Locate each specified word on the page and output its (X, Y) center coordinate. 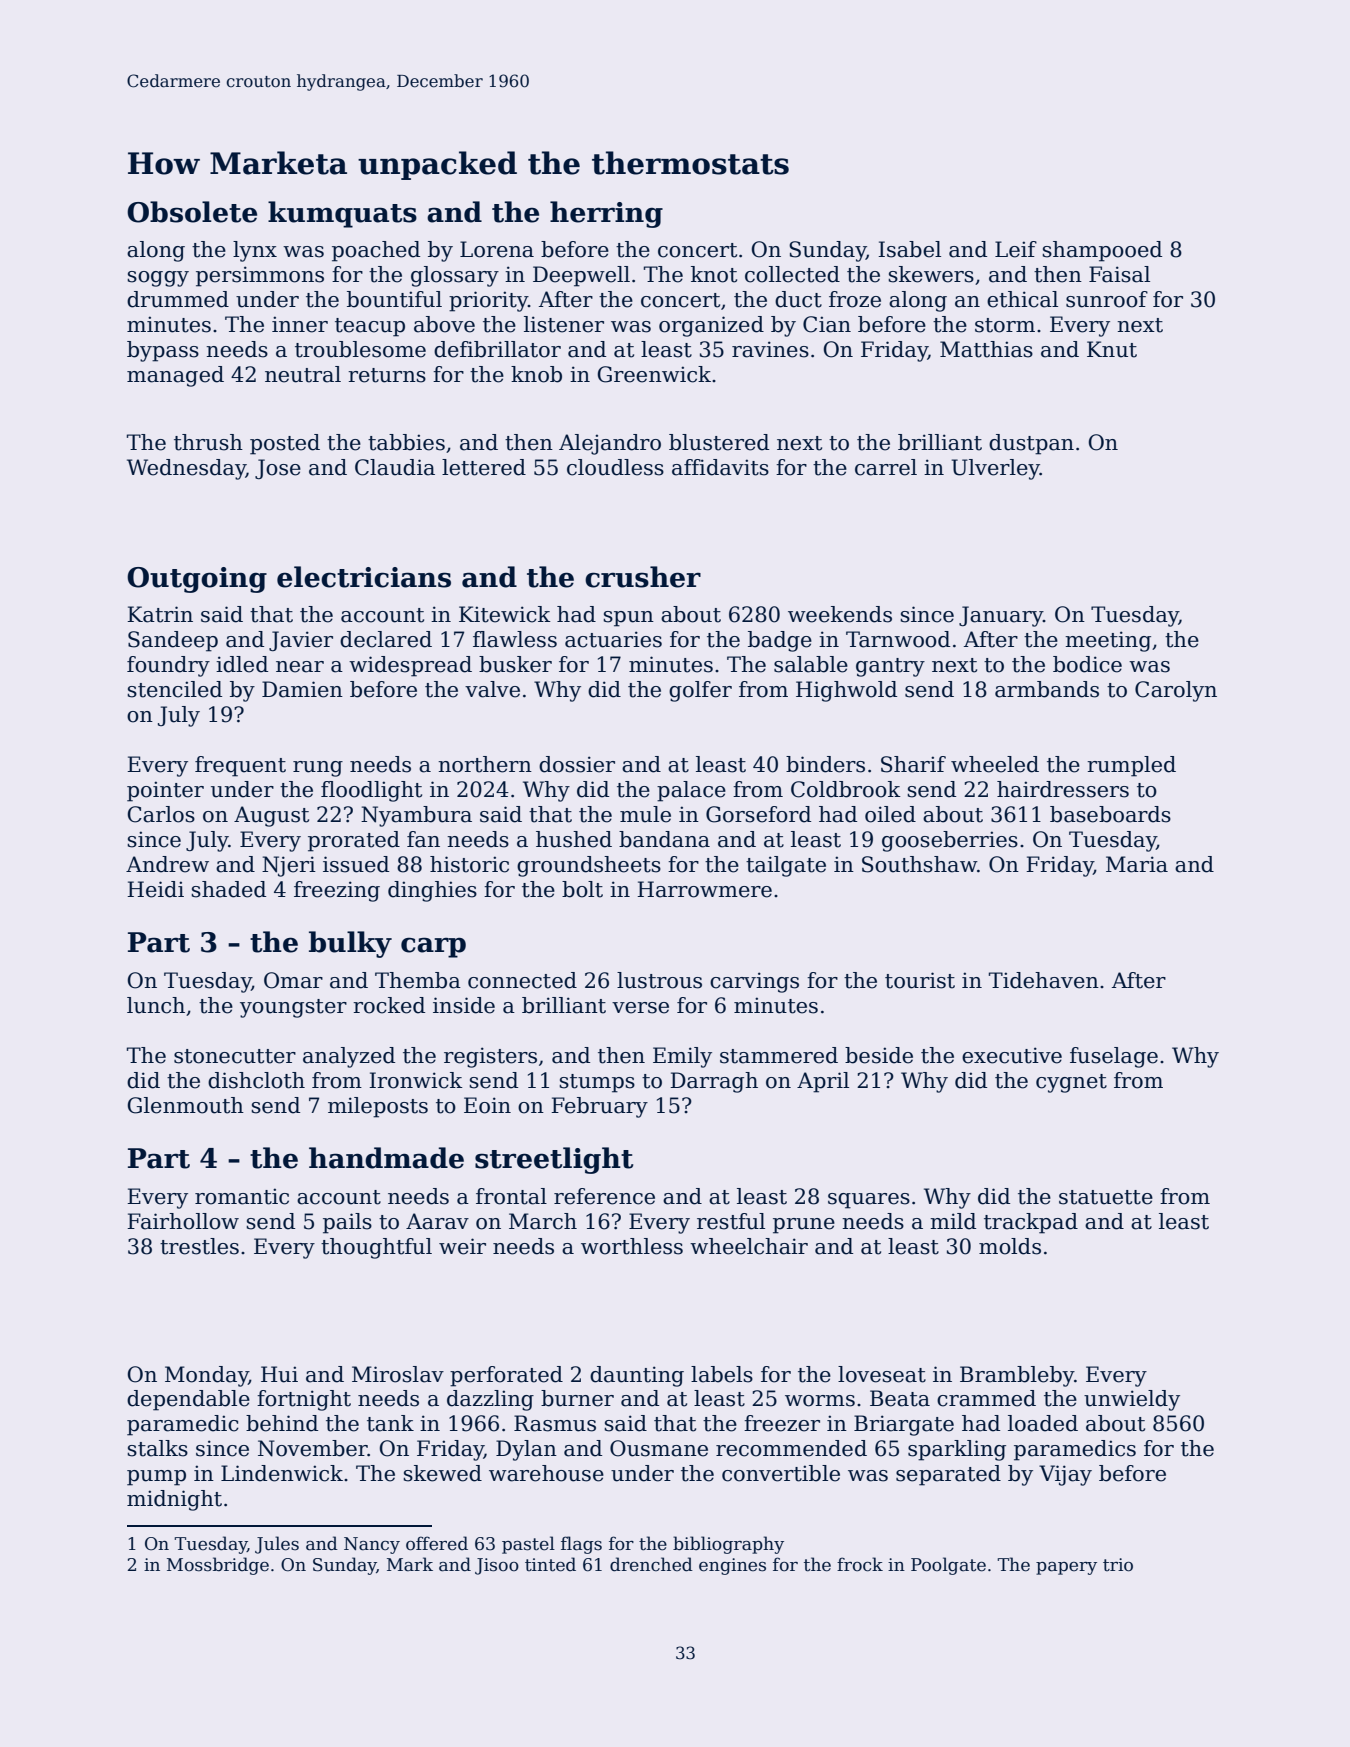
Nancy (372, 1545)
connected (522, 980)
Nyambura (416, 816)
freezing (337, 891)
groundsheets (589, 866)
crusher (643, 577)
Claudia (395, 467)
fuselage (1114, 1057)
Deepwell (581, 276)
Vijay (1065, 1475)
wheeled (995, 764)
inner (300, 324)
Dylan (526, 1450)
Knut (1112, 349)
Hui (279, 1374)
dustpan (1031, 444)
